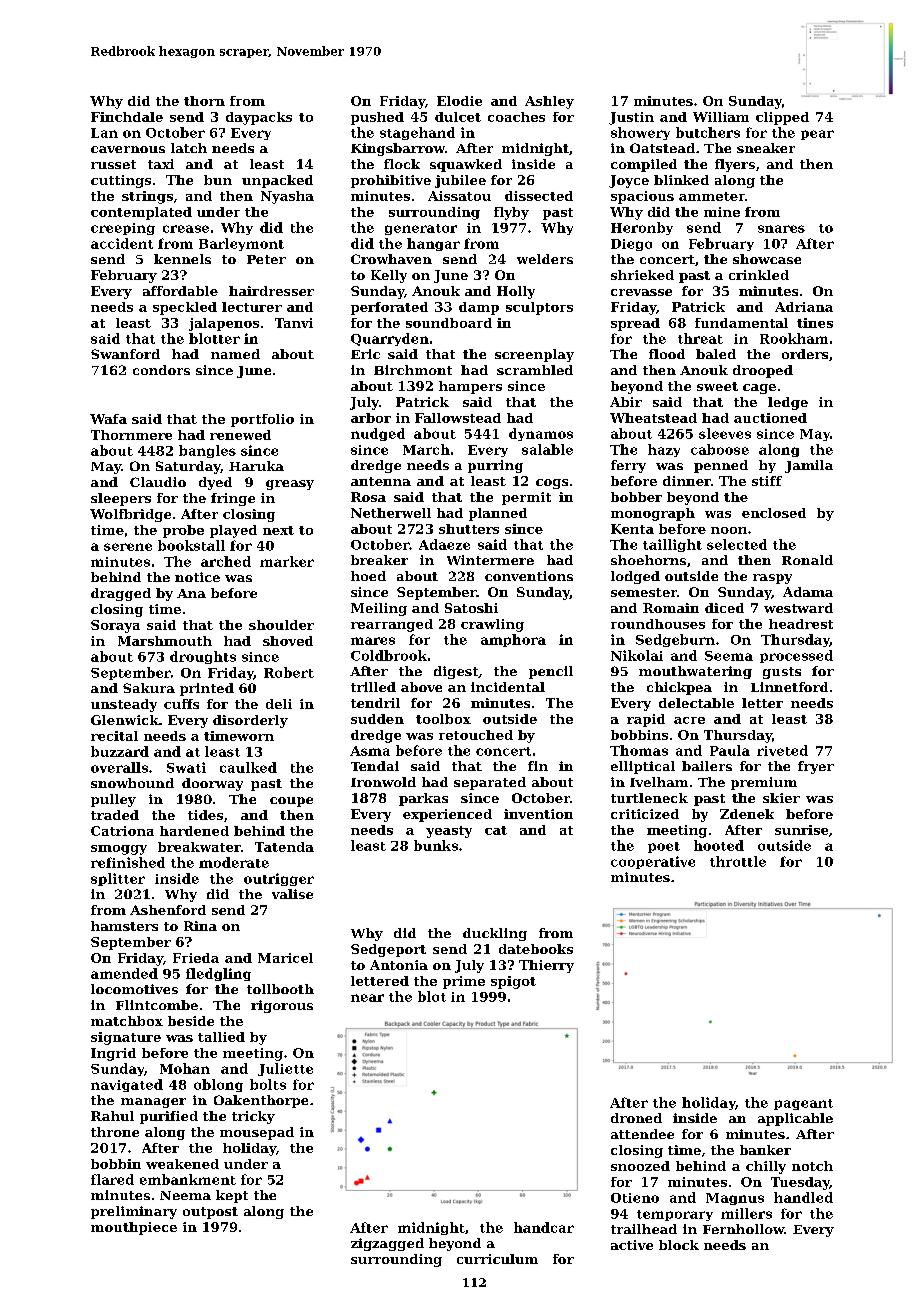 This screenshot has height=1308, width=924. What do you see at coordinates (387, 1244) in the screenshot?
I see `zigzagged` at bounding box center [387, 1244].
